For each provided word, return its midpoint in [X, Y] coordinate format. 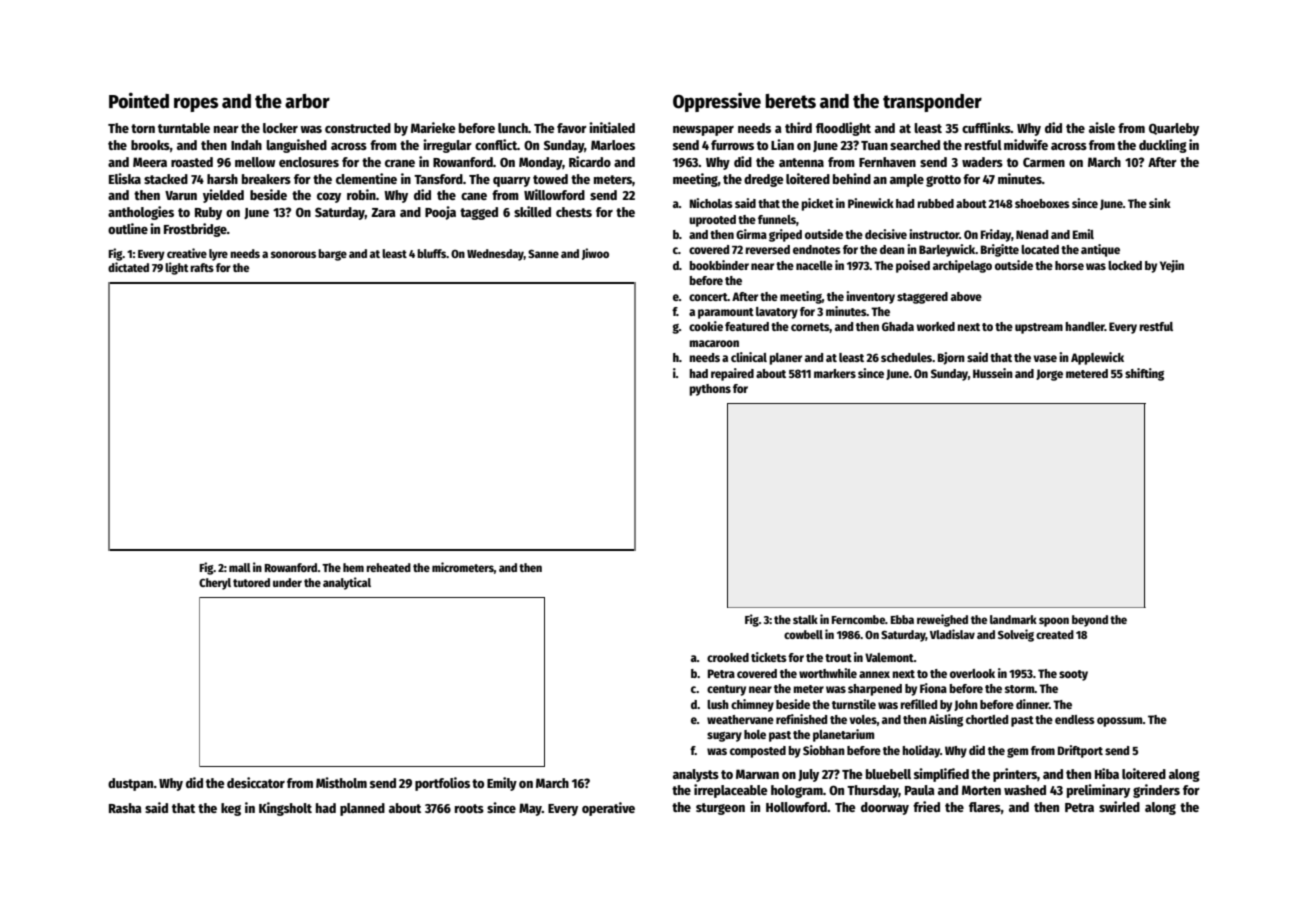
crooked [728, 657]
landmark [1013, 619]
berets [790, 101]
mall [240, 567]
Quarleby [1174, 129]
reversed [767, 249]
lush [718, 704]
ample [907, 180]
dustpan [131, 784]
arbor [307, 101]
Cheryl [215, 584]
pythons [710, 390]
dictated [128, 267]
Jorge [1049, 375]
